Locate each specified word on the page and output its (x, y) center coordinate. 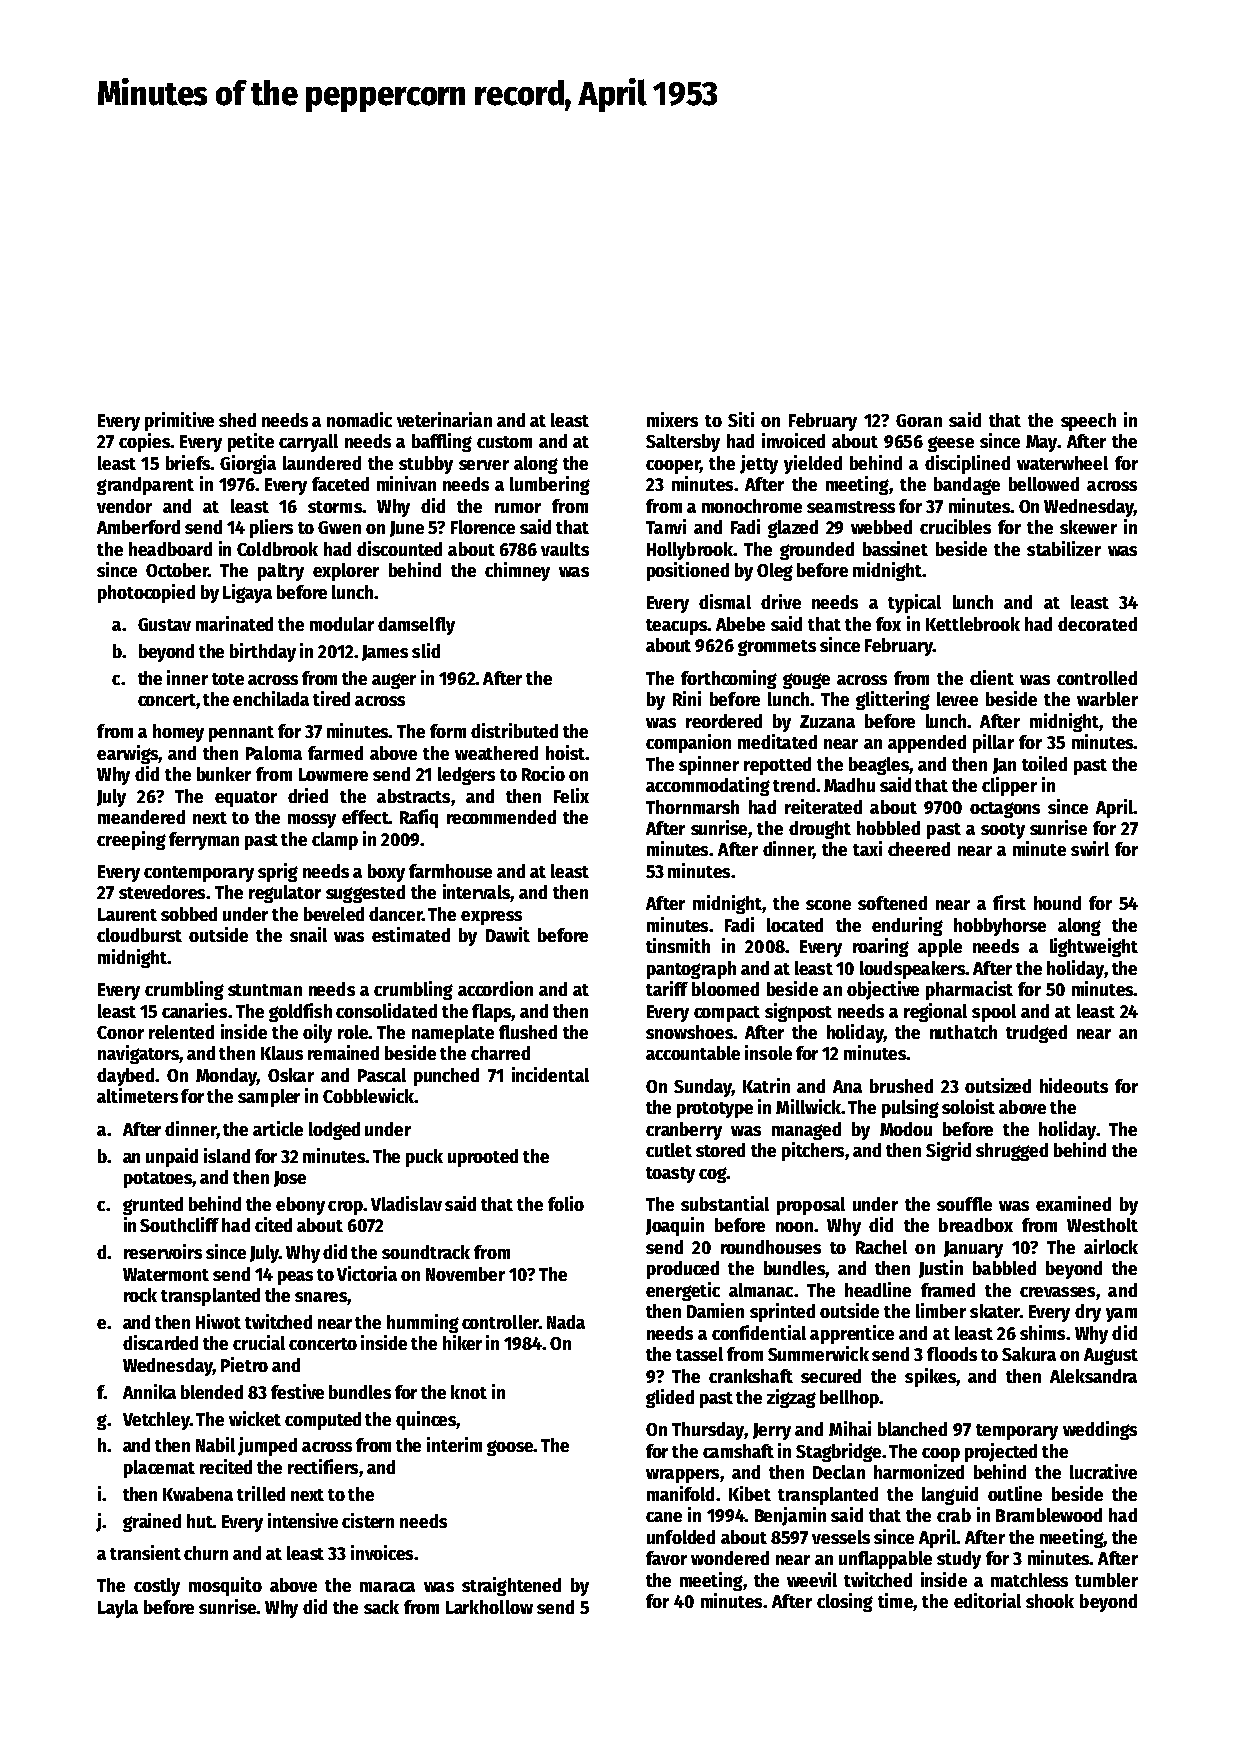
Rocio (543, 773)
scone (828, 905)
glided (670, 1398)
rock (140, 1295)
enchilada (271, 698)
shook (1050, 1601)
